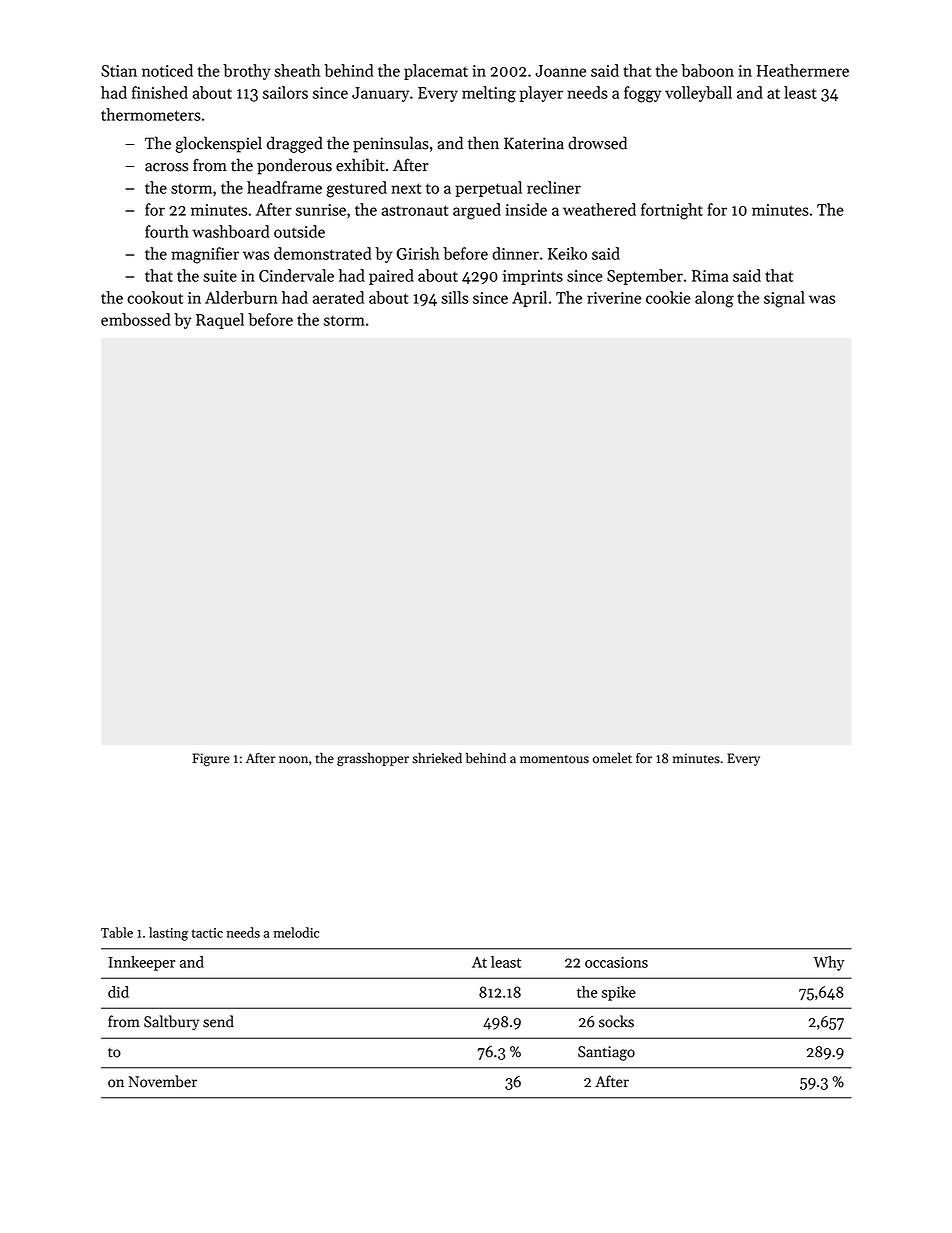 This document has height=1233, width=952. Describe the element at coordinates (784, 299) in the document. I see `signal` at that location.
